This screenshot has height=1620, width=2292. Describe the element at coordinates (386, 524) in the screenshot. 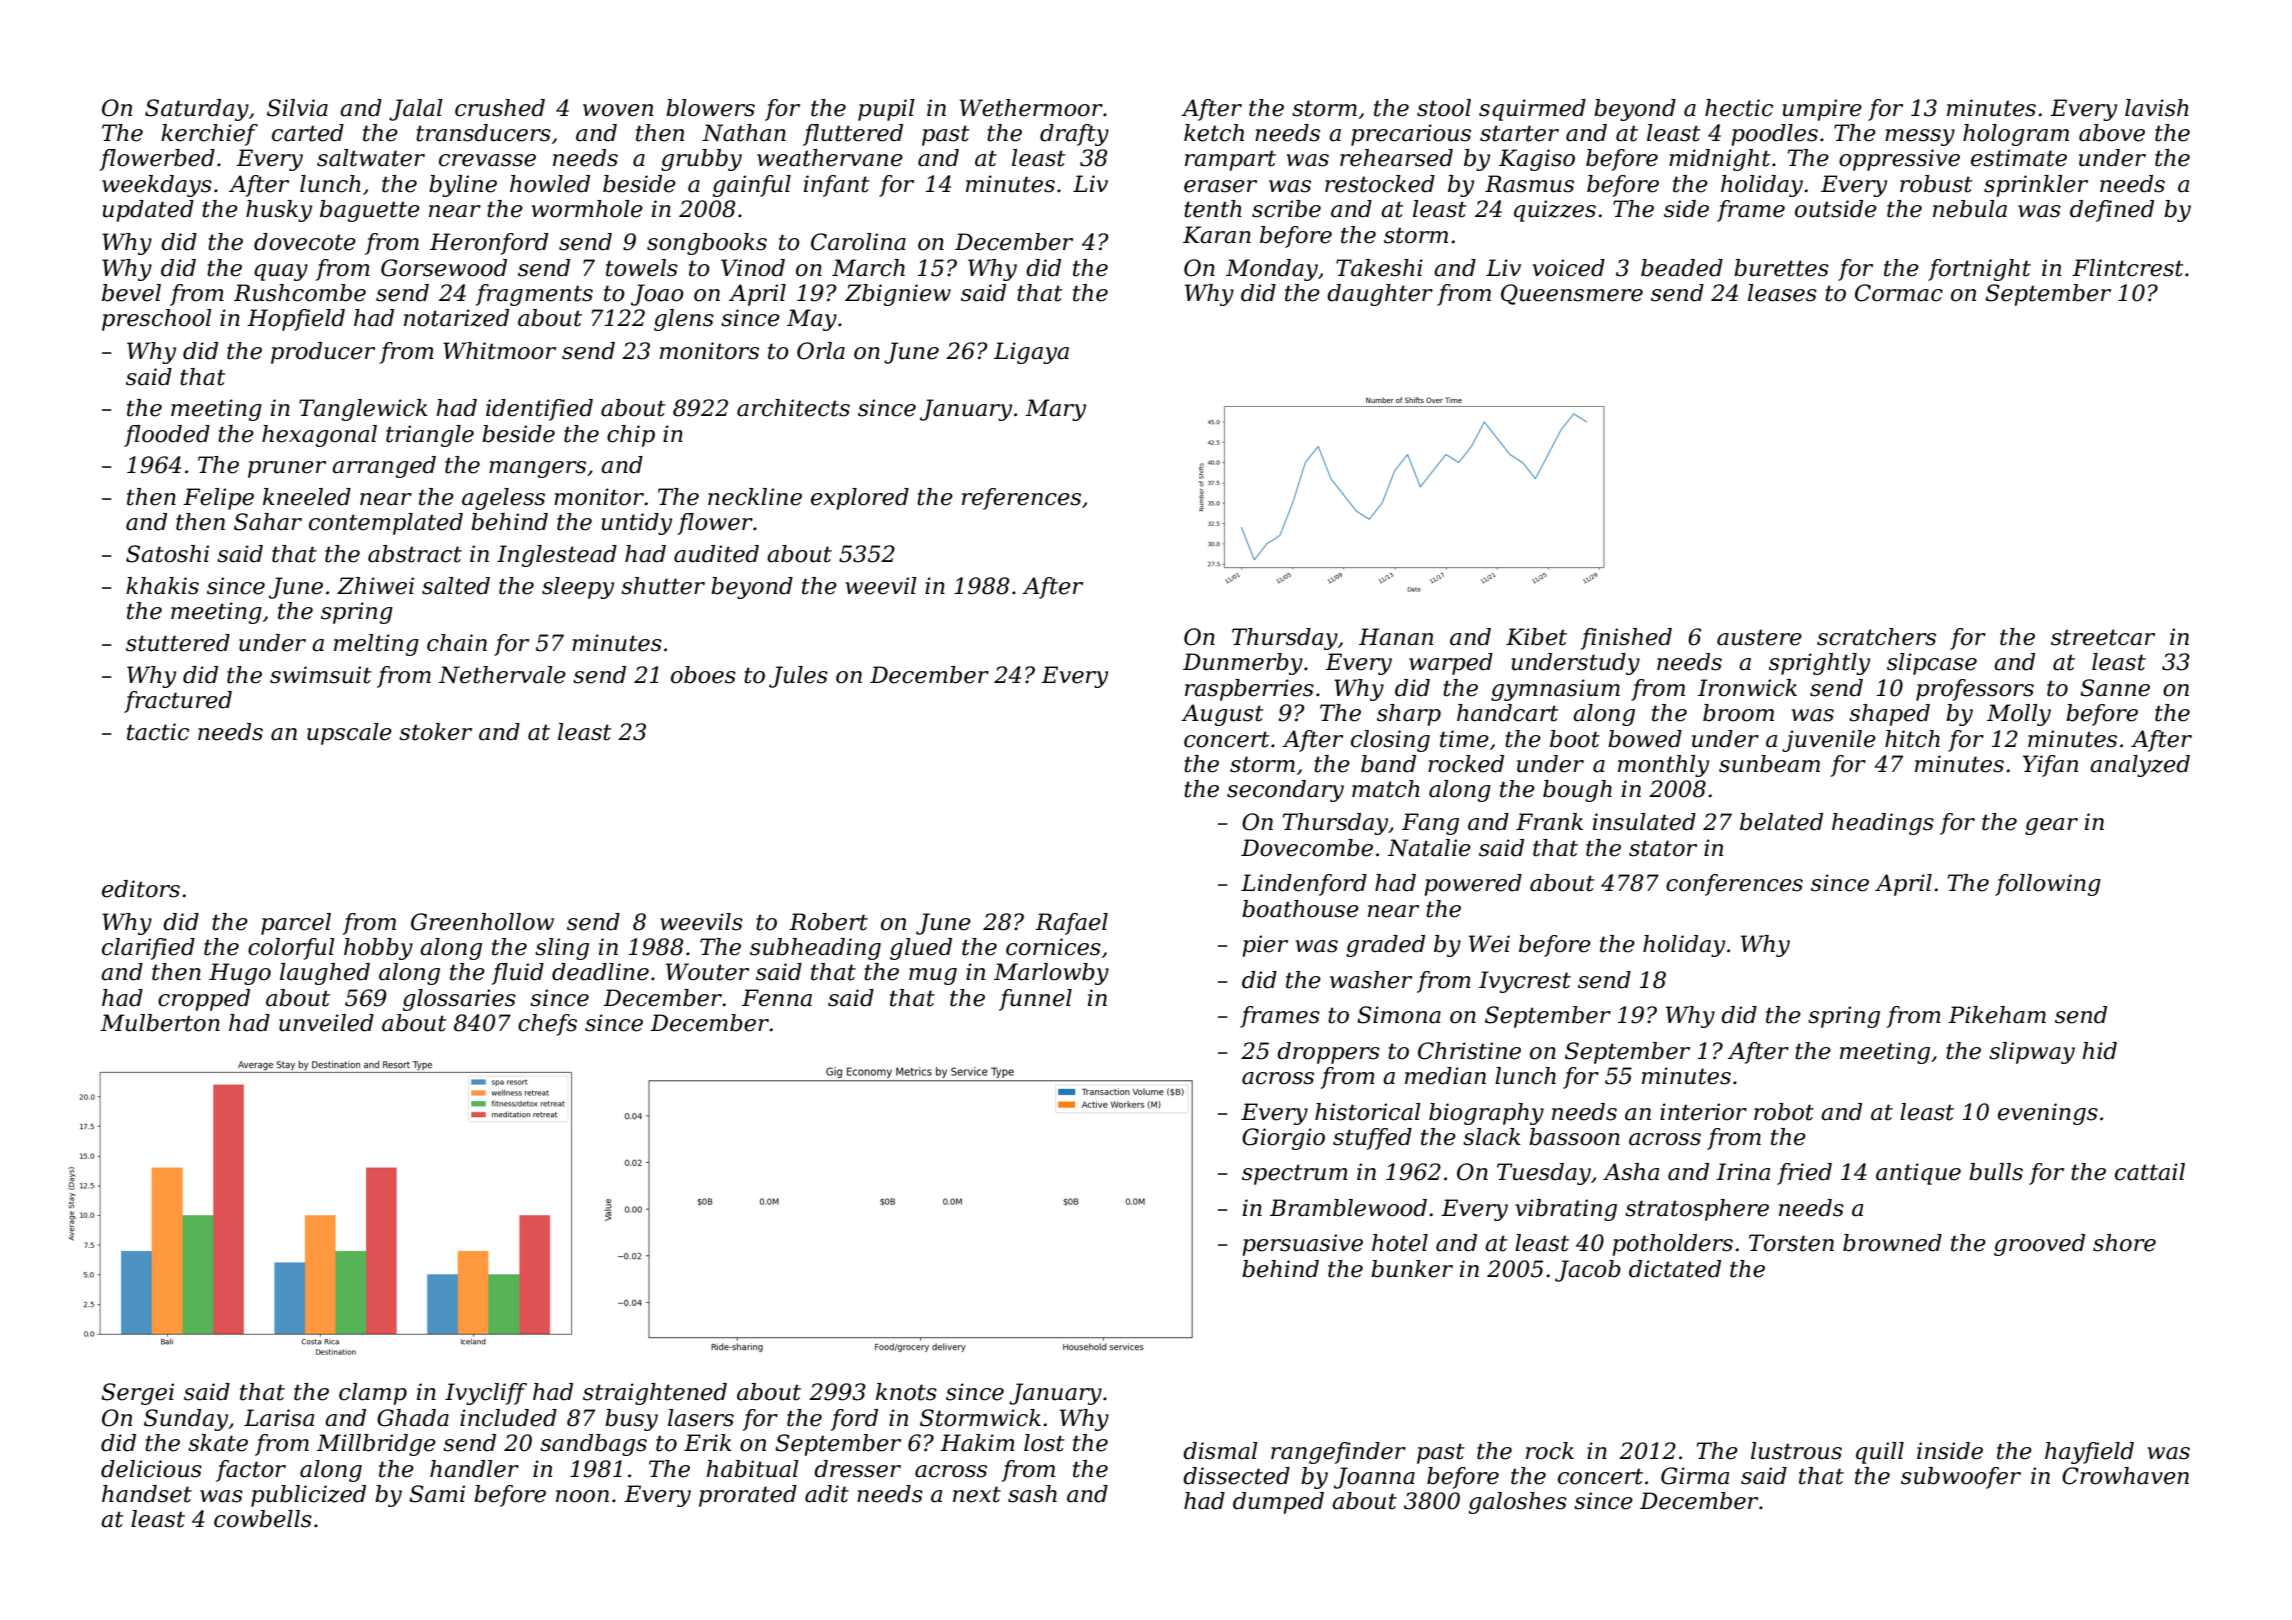

I see `contemplated` at that location.
